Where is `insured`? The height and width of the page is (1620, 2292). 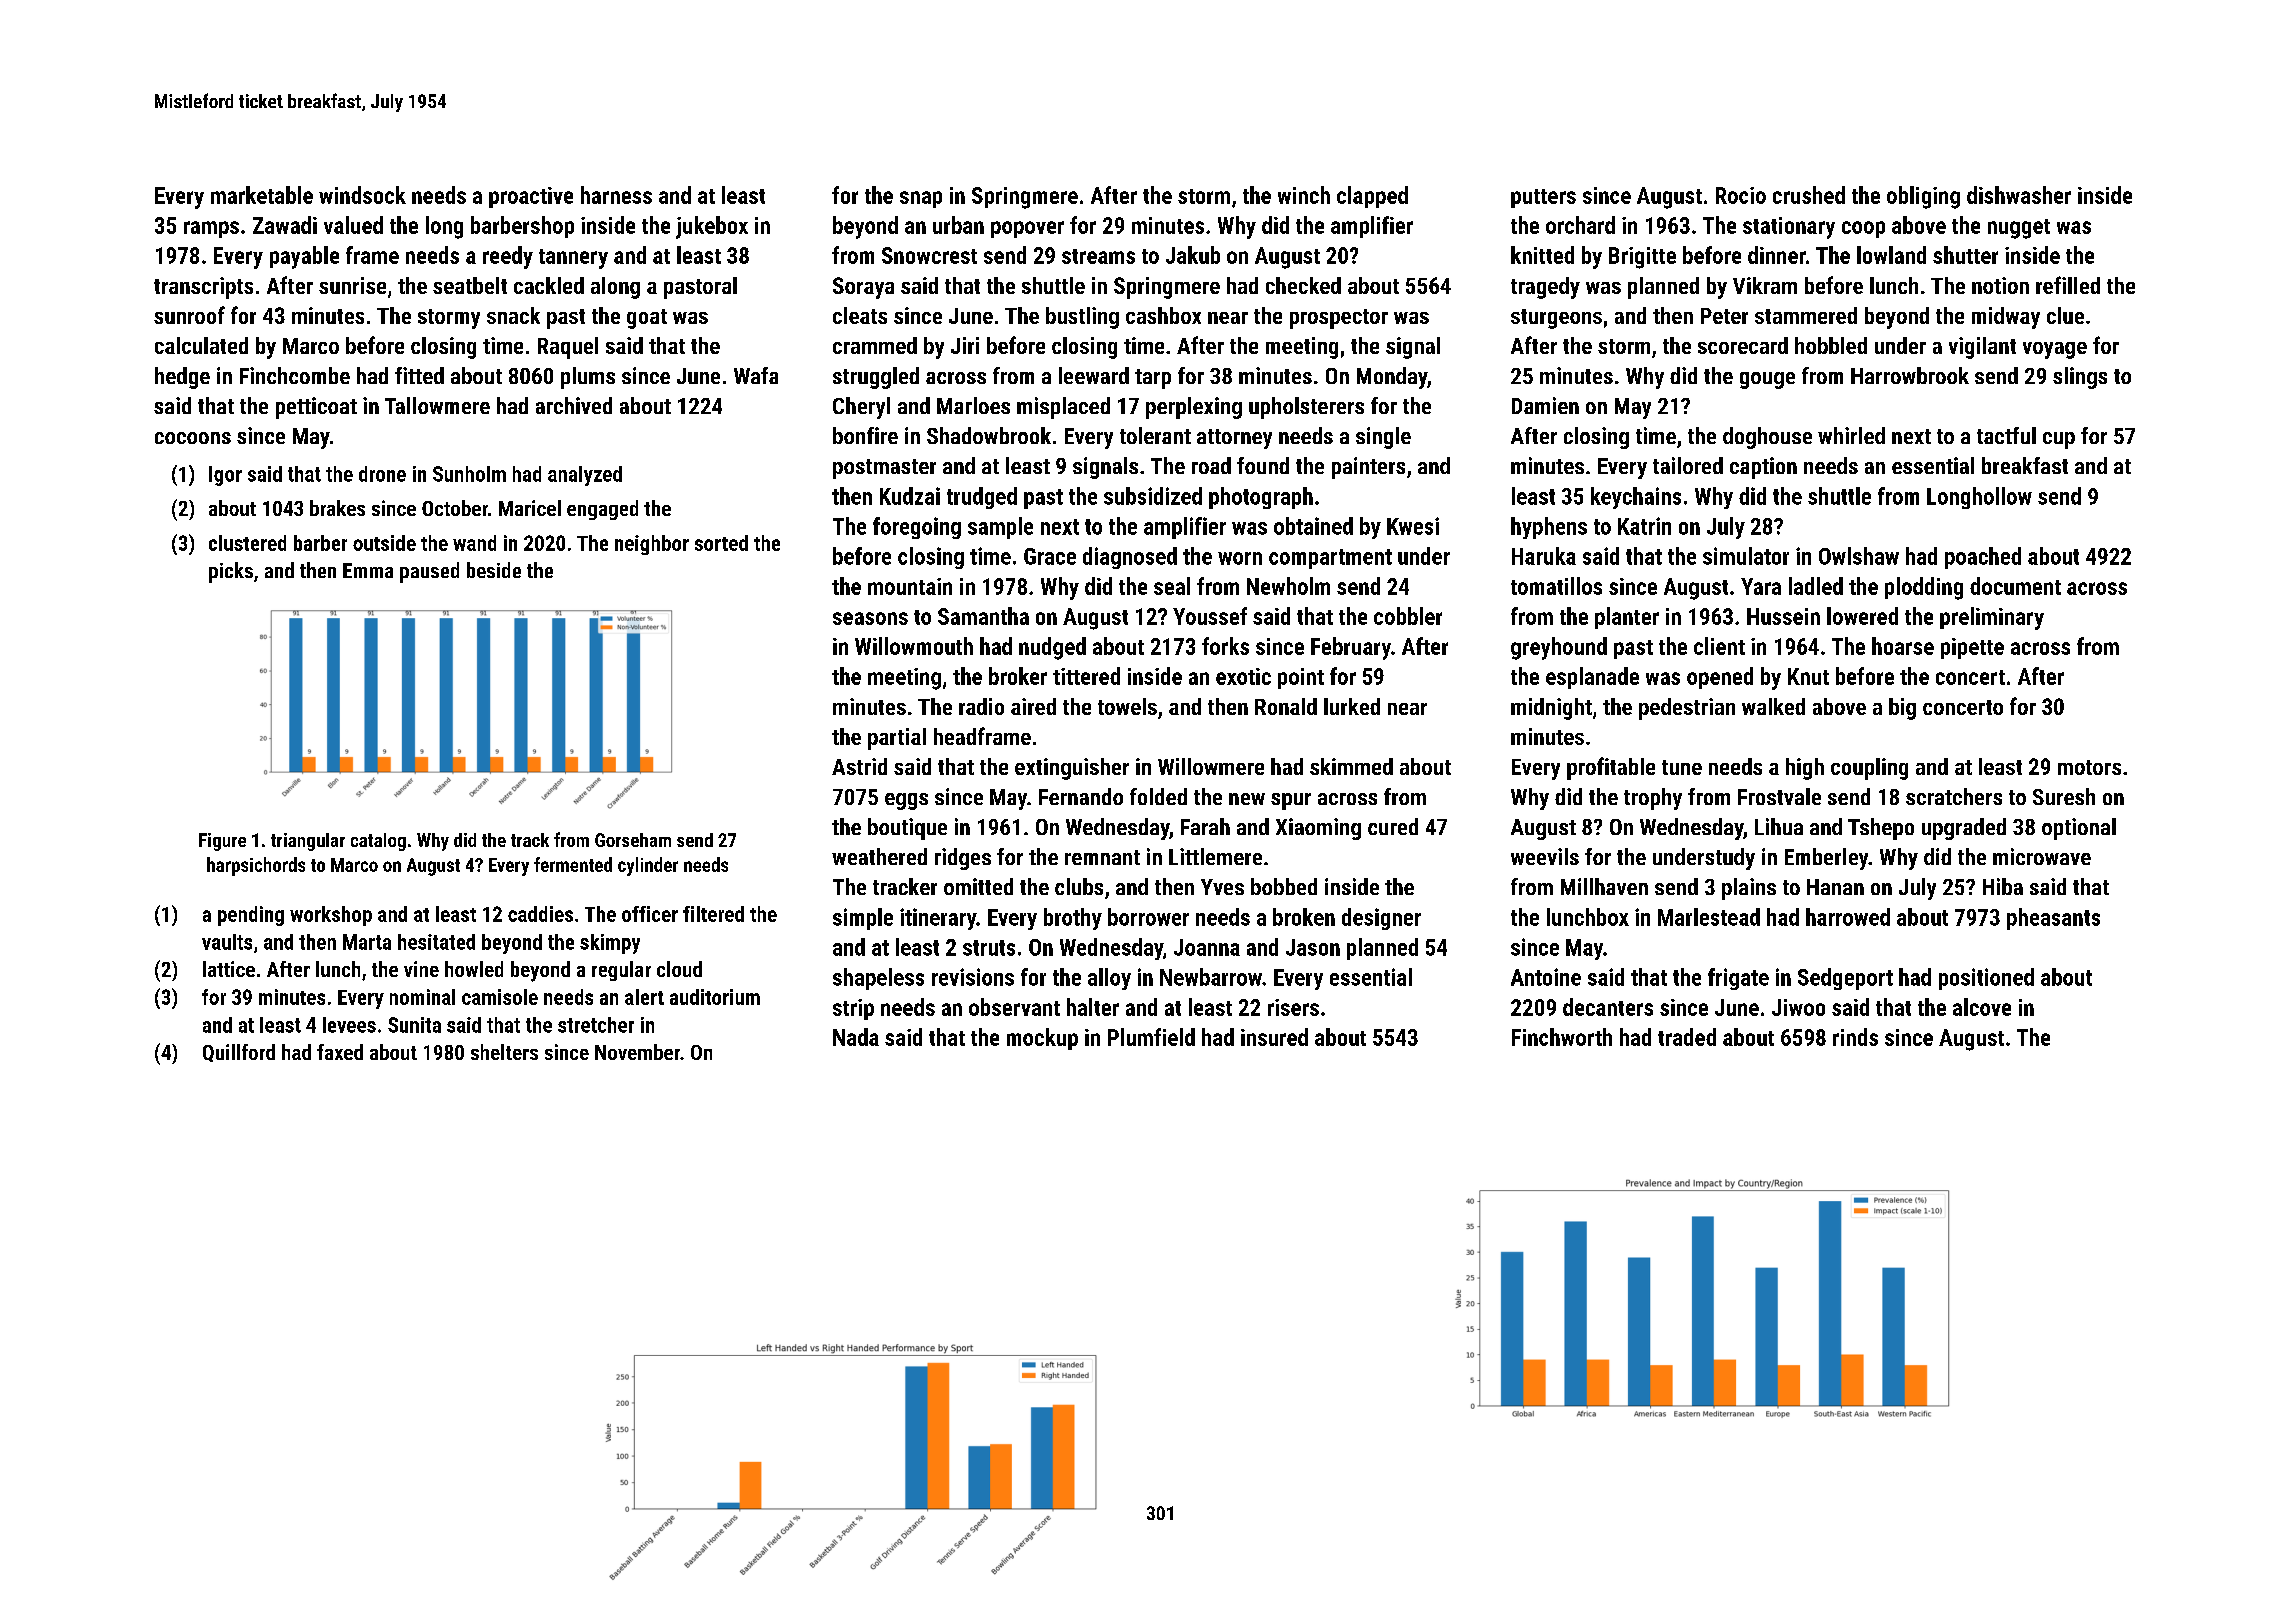 insured is located at coordinates (1274, 1037).
